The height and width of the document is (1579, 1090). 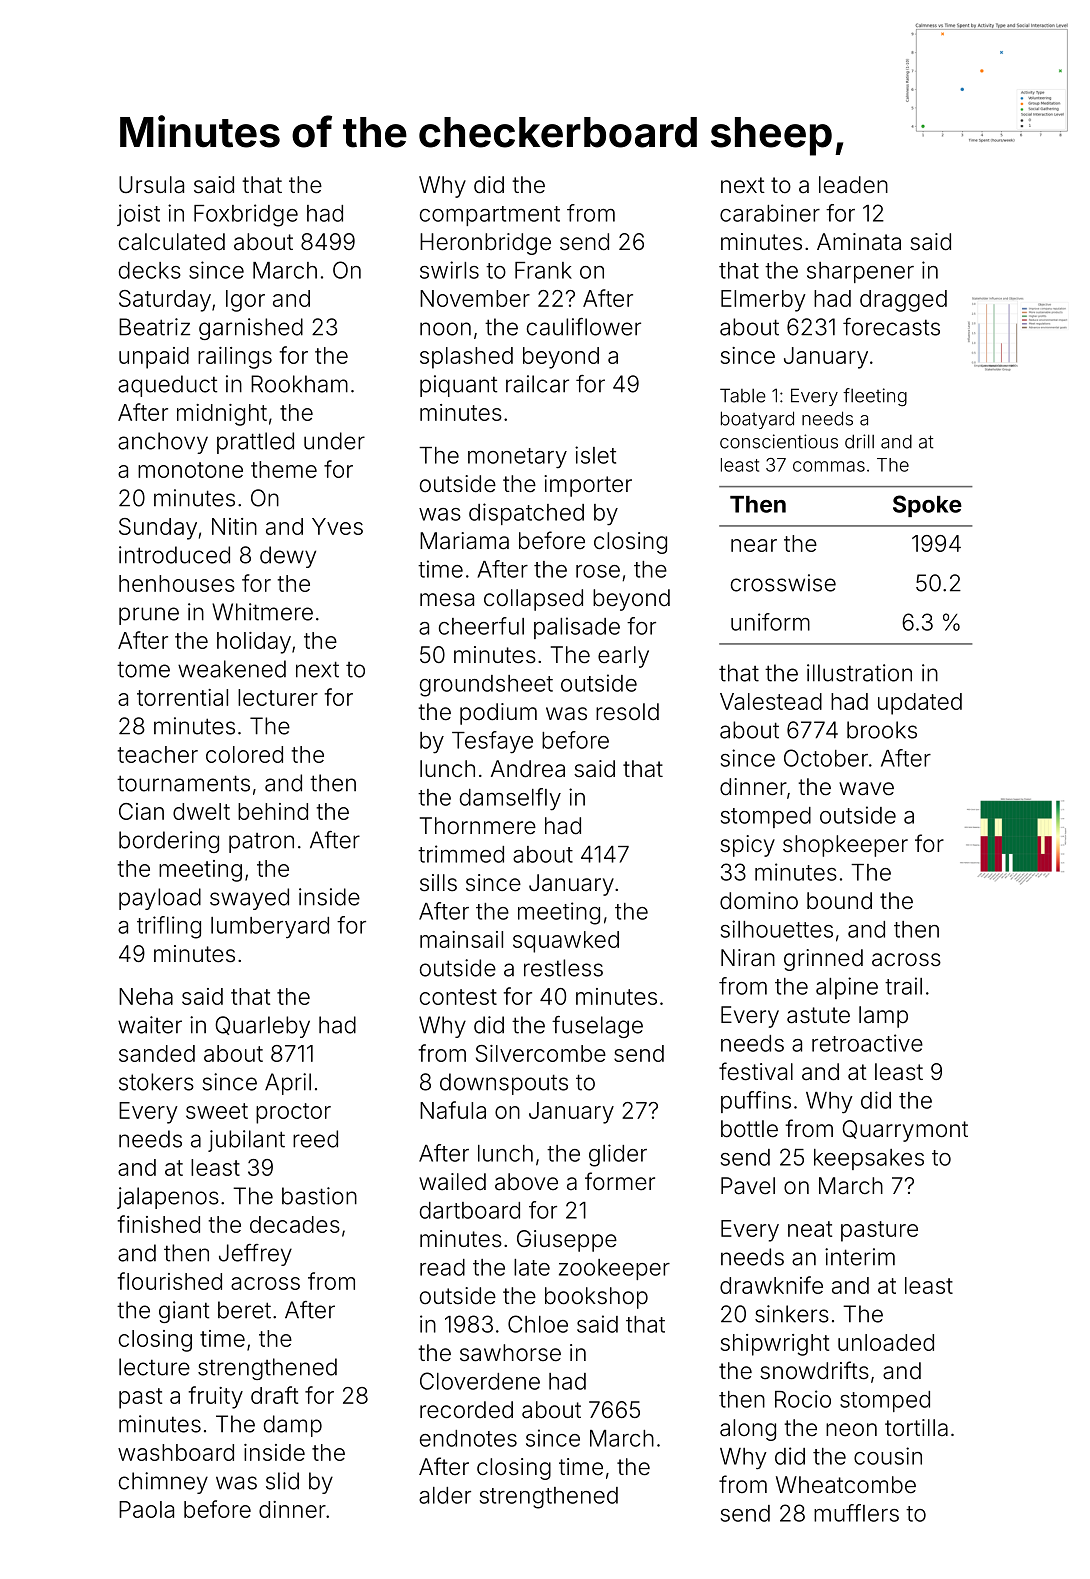 What do you see at coordinates (453, 1110) in the document?
I see `Nafula` at bounding box center [453, 1110].
